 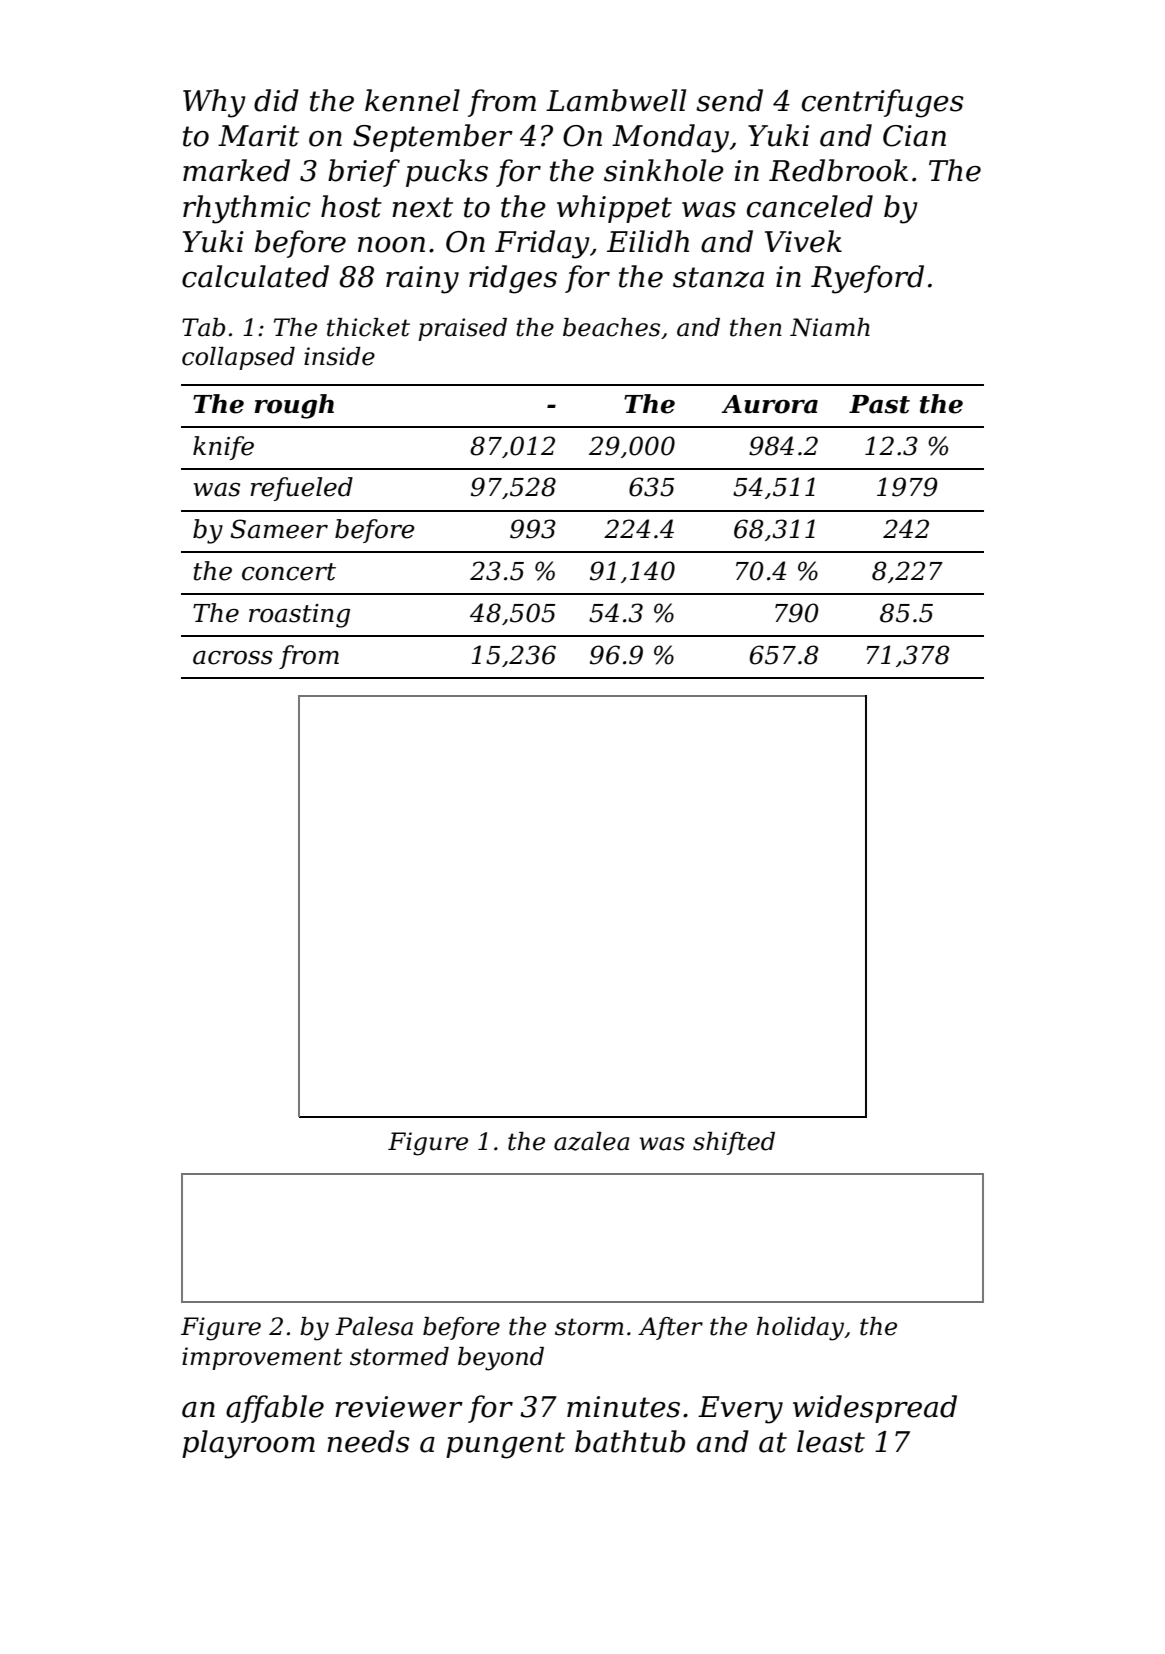 What do you see at coordinates (262, 1358) in the image?
I see `improvement` at bounding box center [262, 1358].
